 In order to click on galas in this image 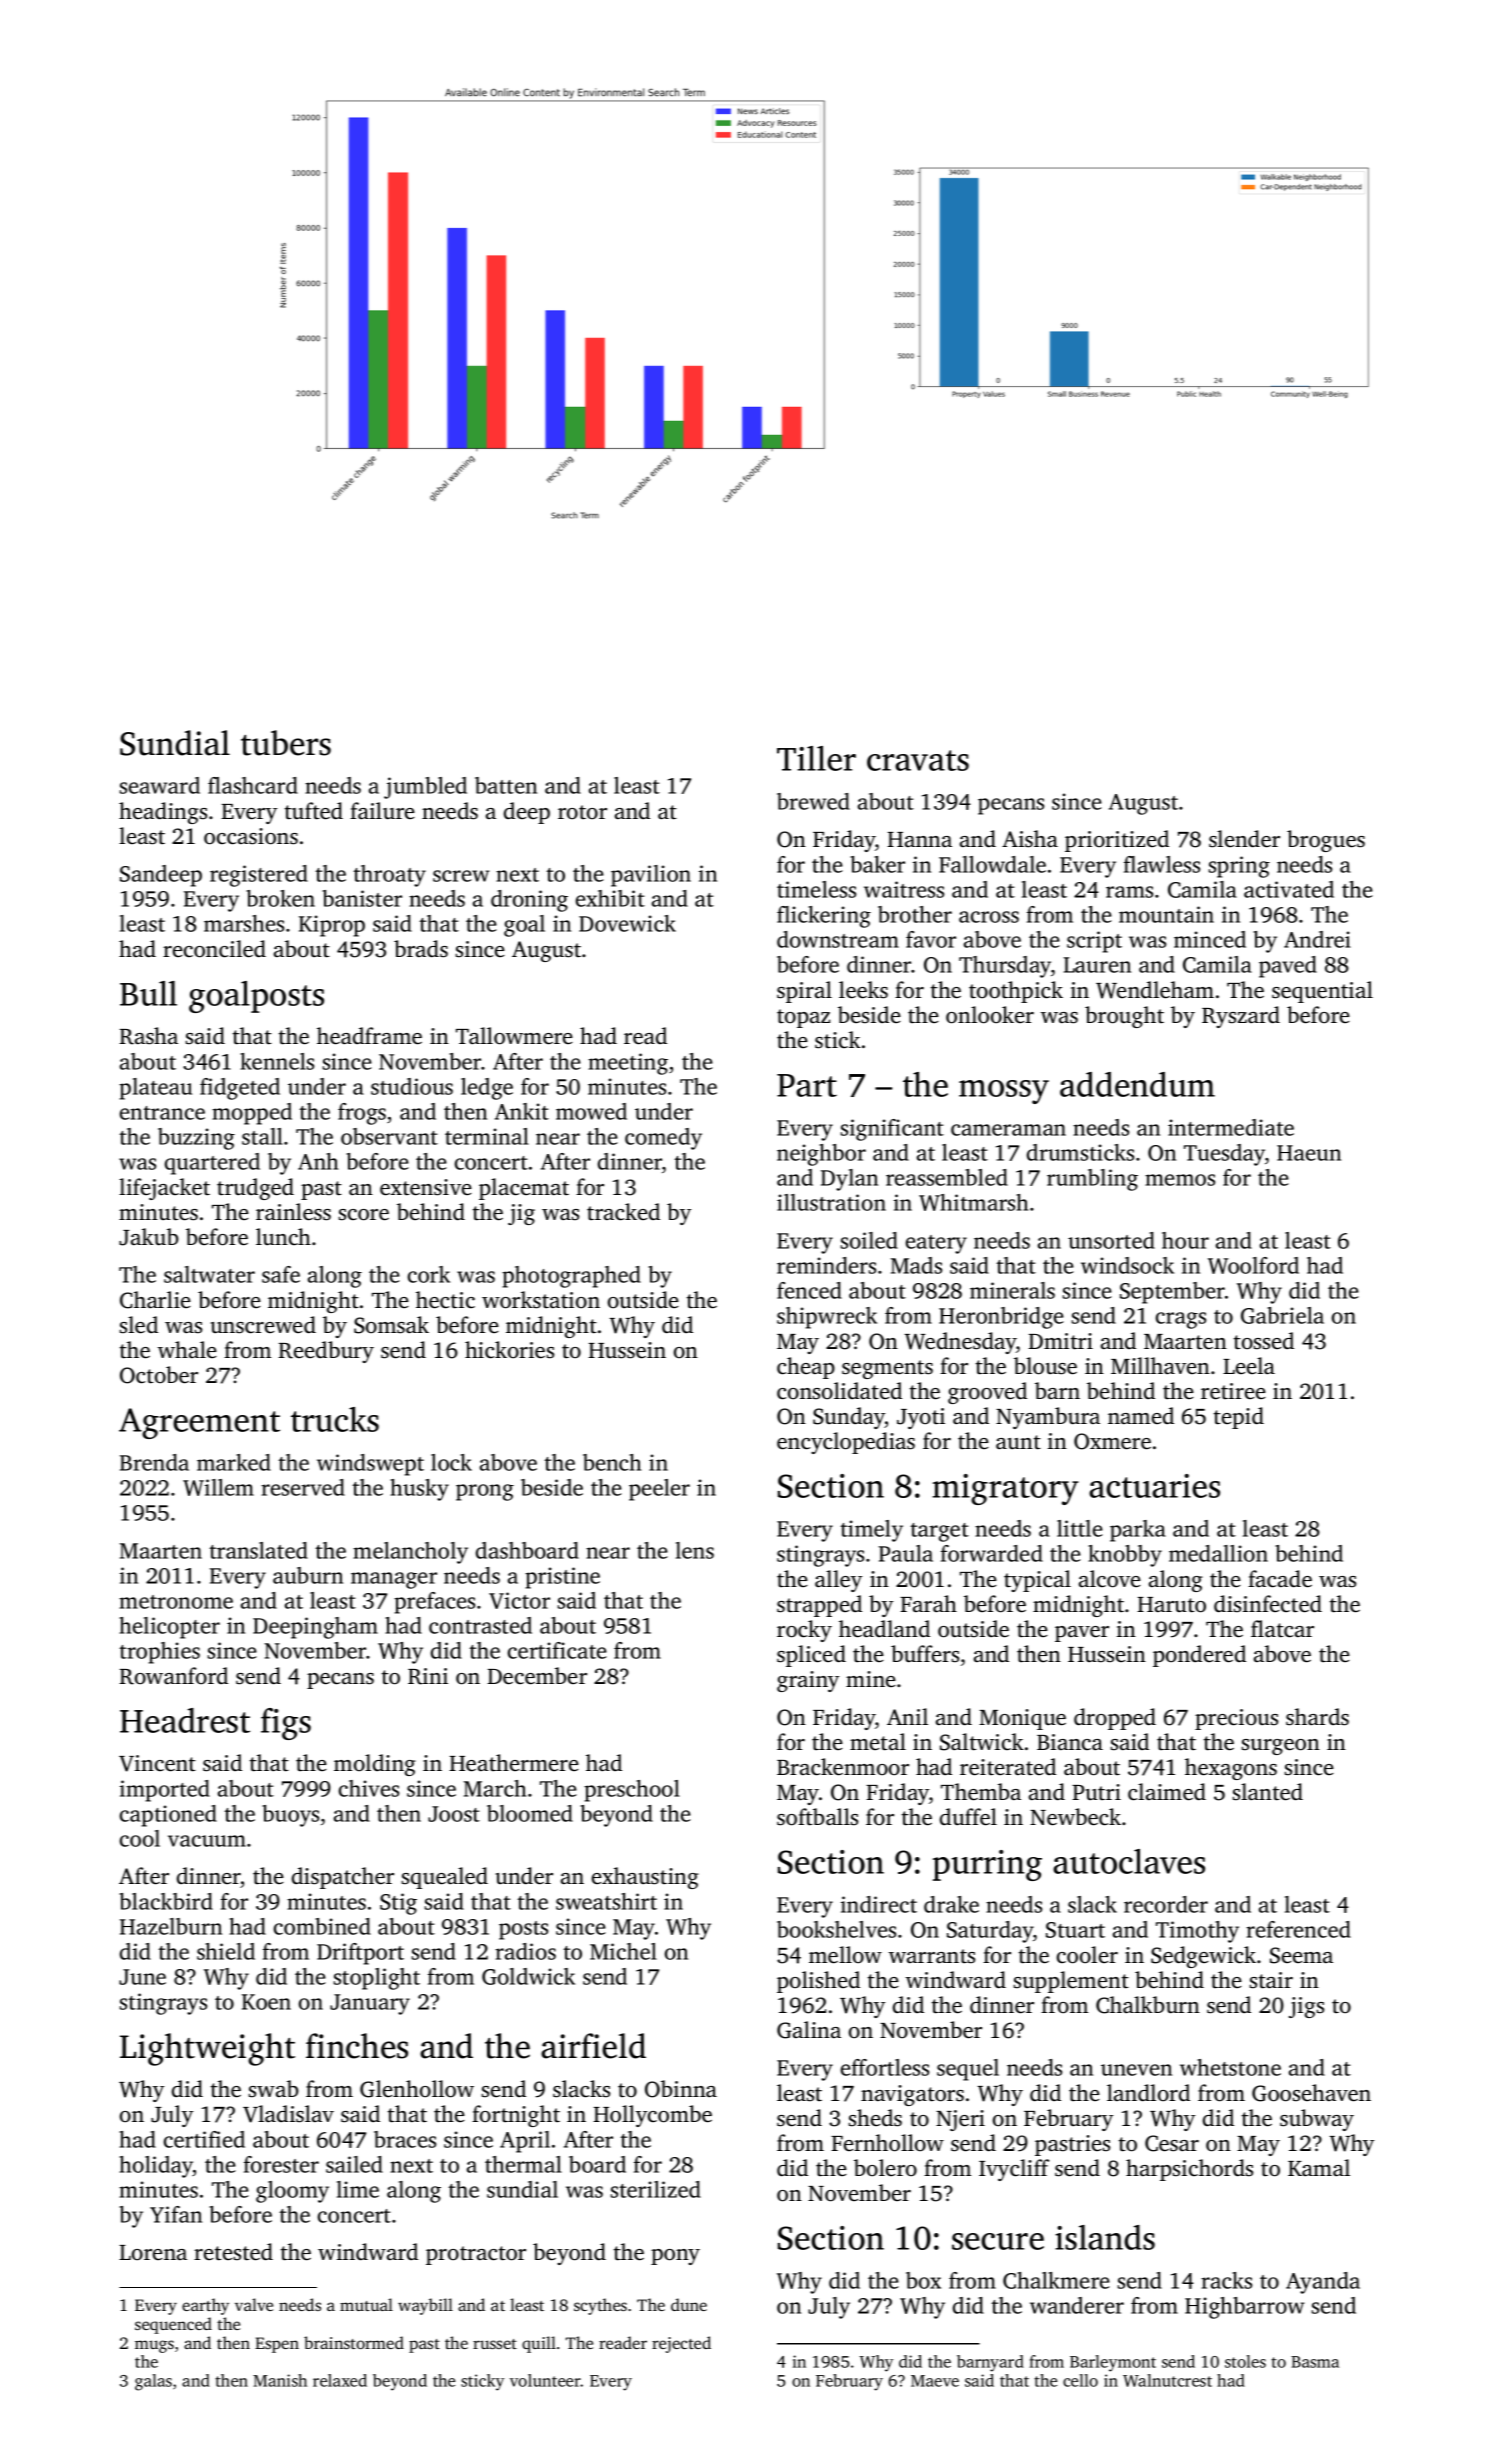, I will do `click(153, 2382)`.
